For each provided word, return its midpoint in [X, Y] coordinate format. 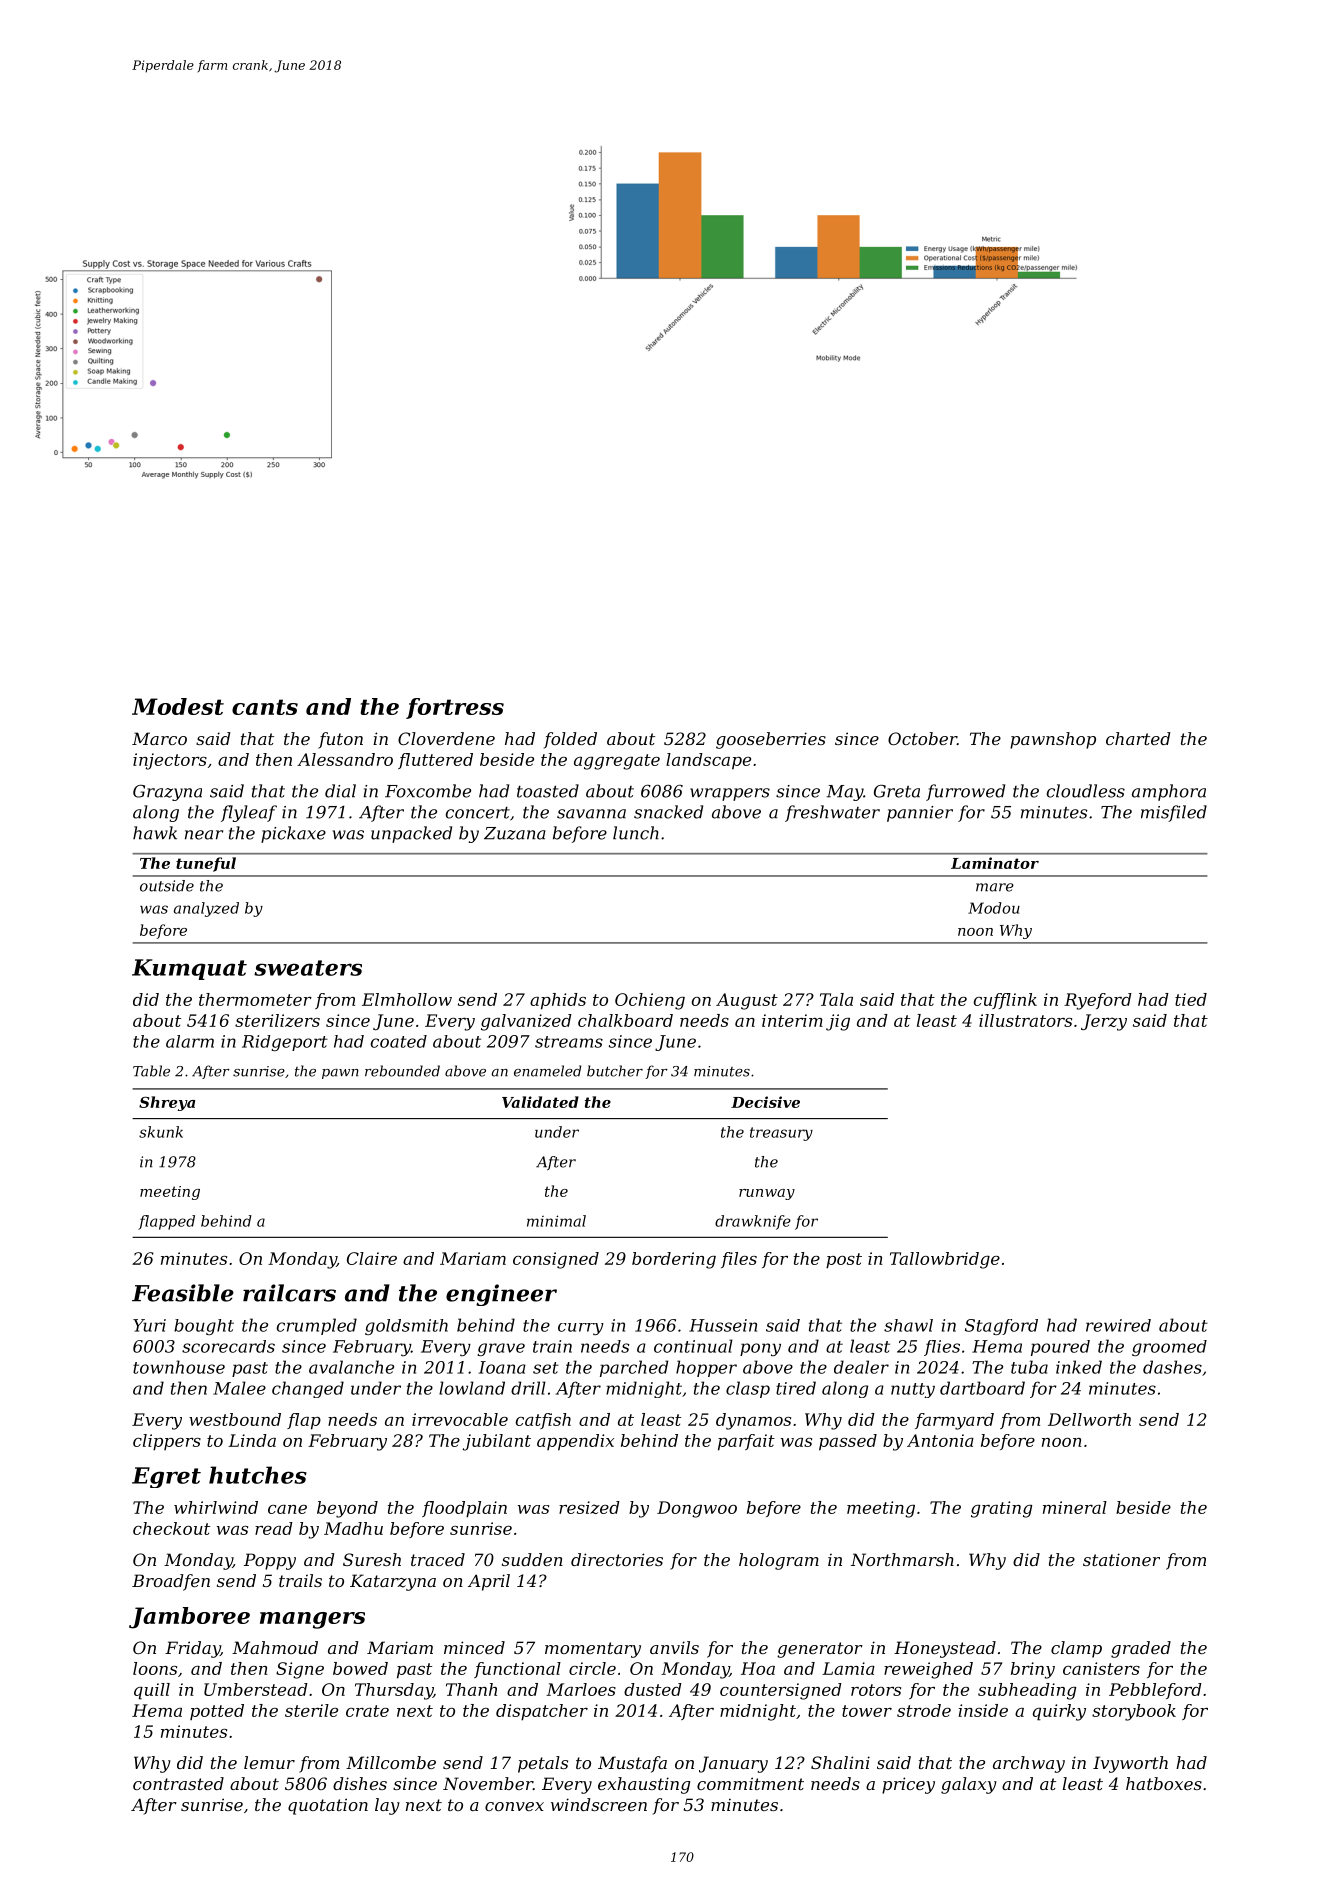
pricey [908, 1785]
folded [570, 740]
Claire [372, 1258]
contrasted [178, 1783]
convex [514, 1806]
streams [569, 1042]
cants [265, 707]
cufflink [1005, 1001]
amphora [1169, 792]
